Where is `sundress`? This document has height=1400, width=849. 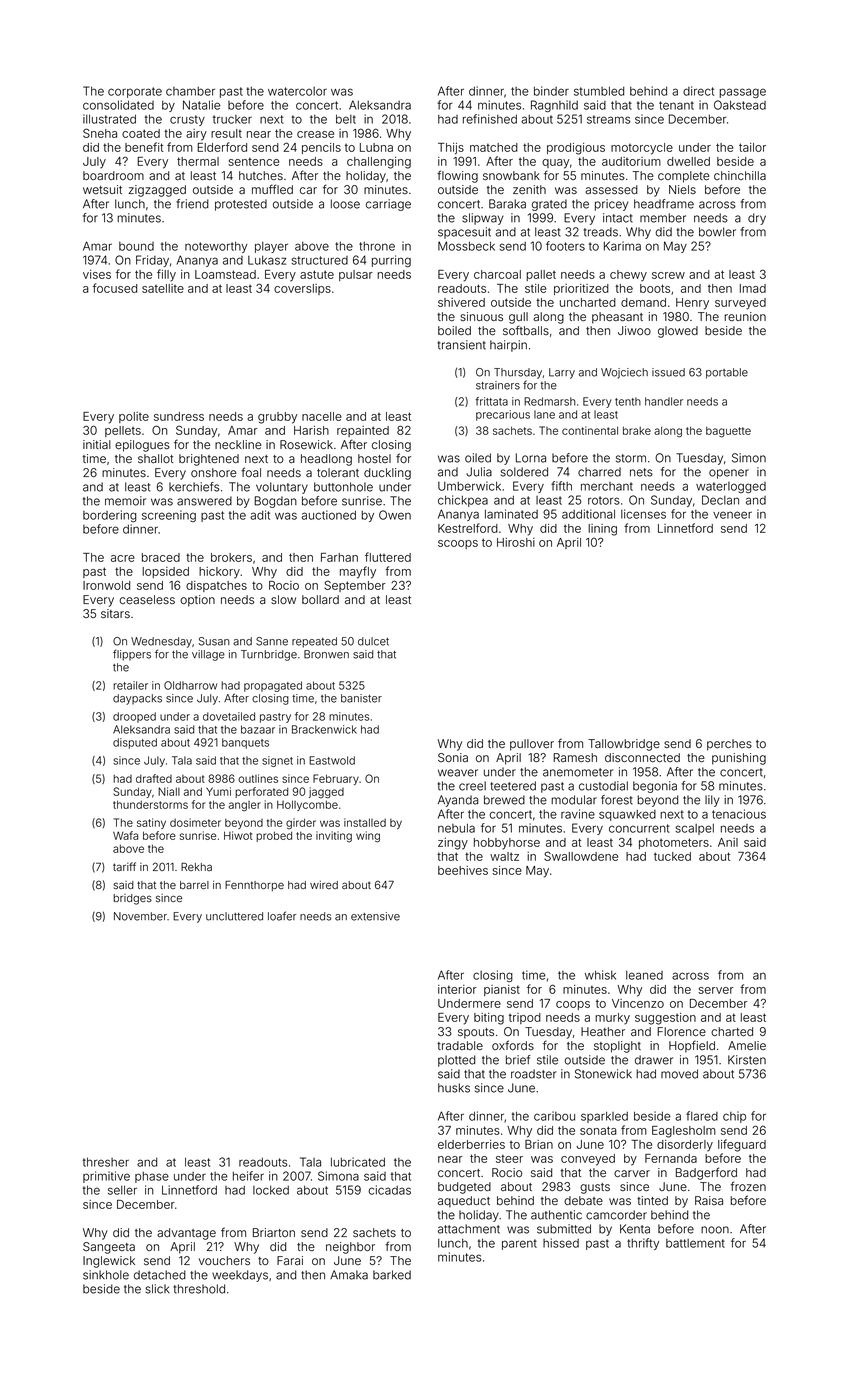
sundress is located at coordinates (179, 416).
